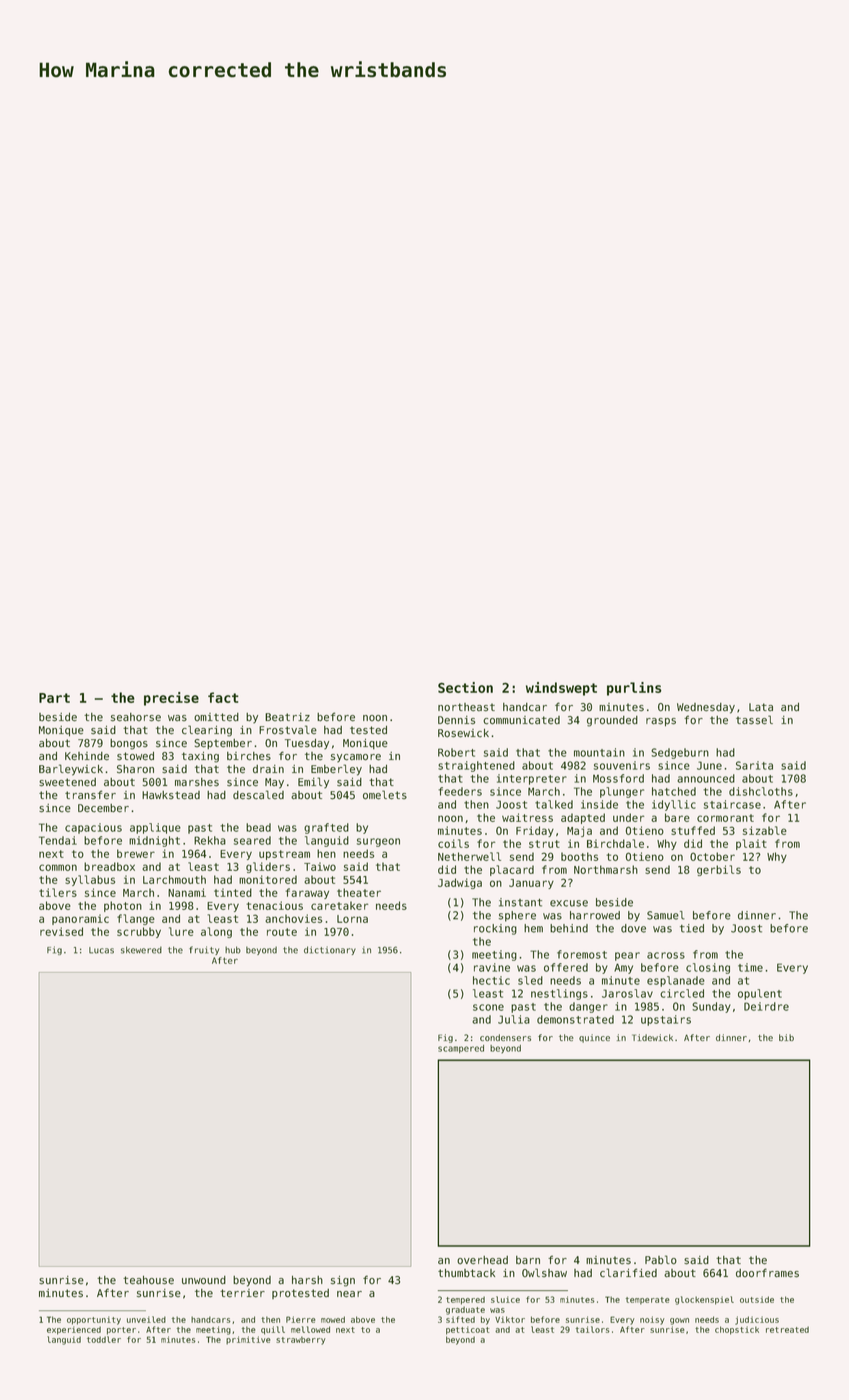  I want to click on mowed, so click(333, 1319).
